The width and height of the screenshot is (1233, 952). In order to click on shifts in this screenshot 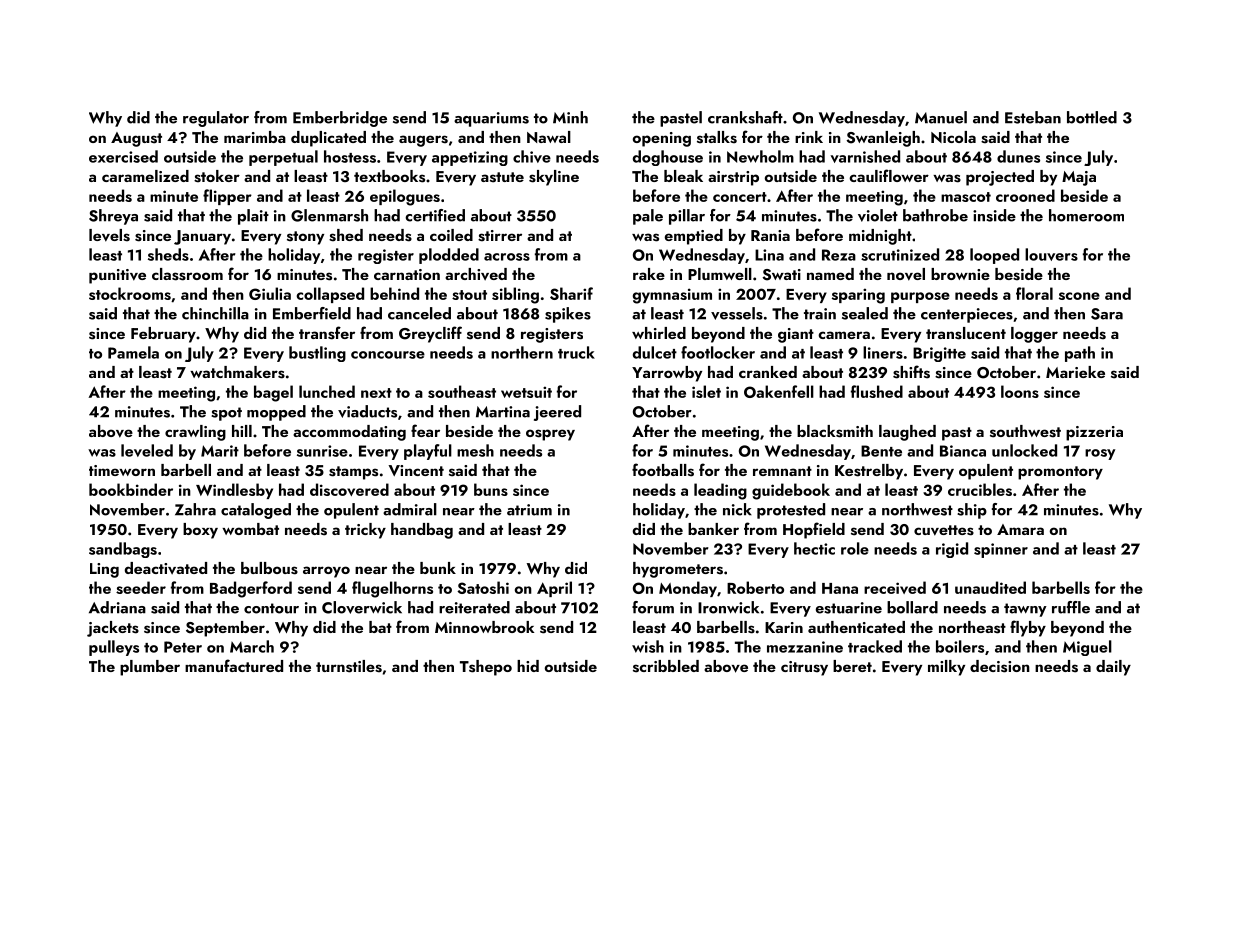, I will do `click(911, 372)`.
